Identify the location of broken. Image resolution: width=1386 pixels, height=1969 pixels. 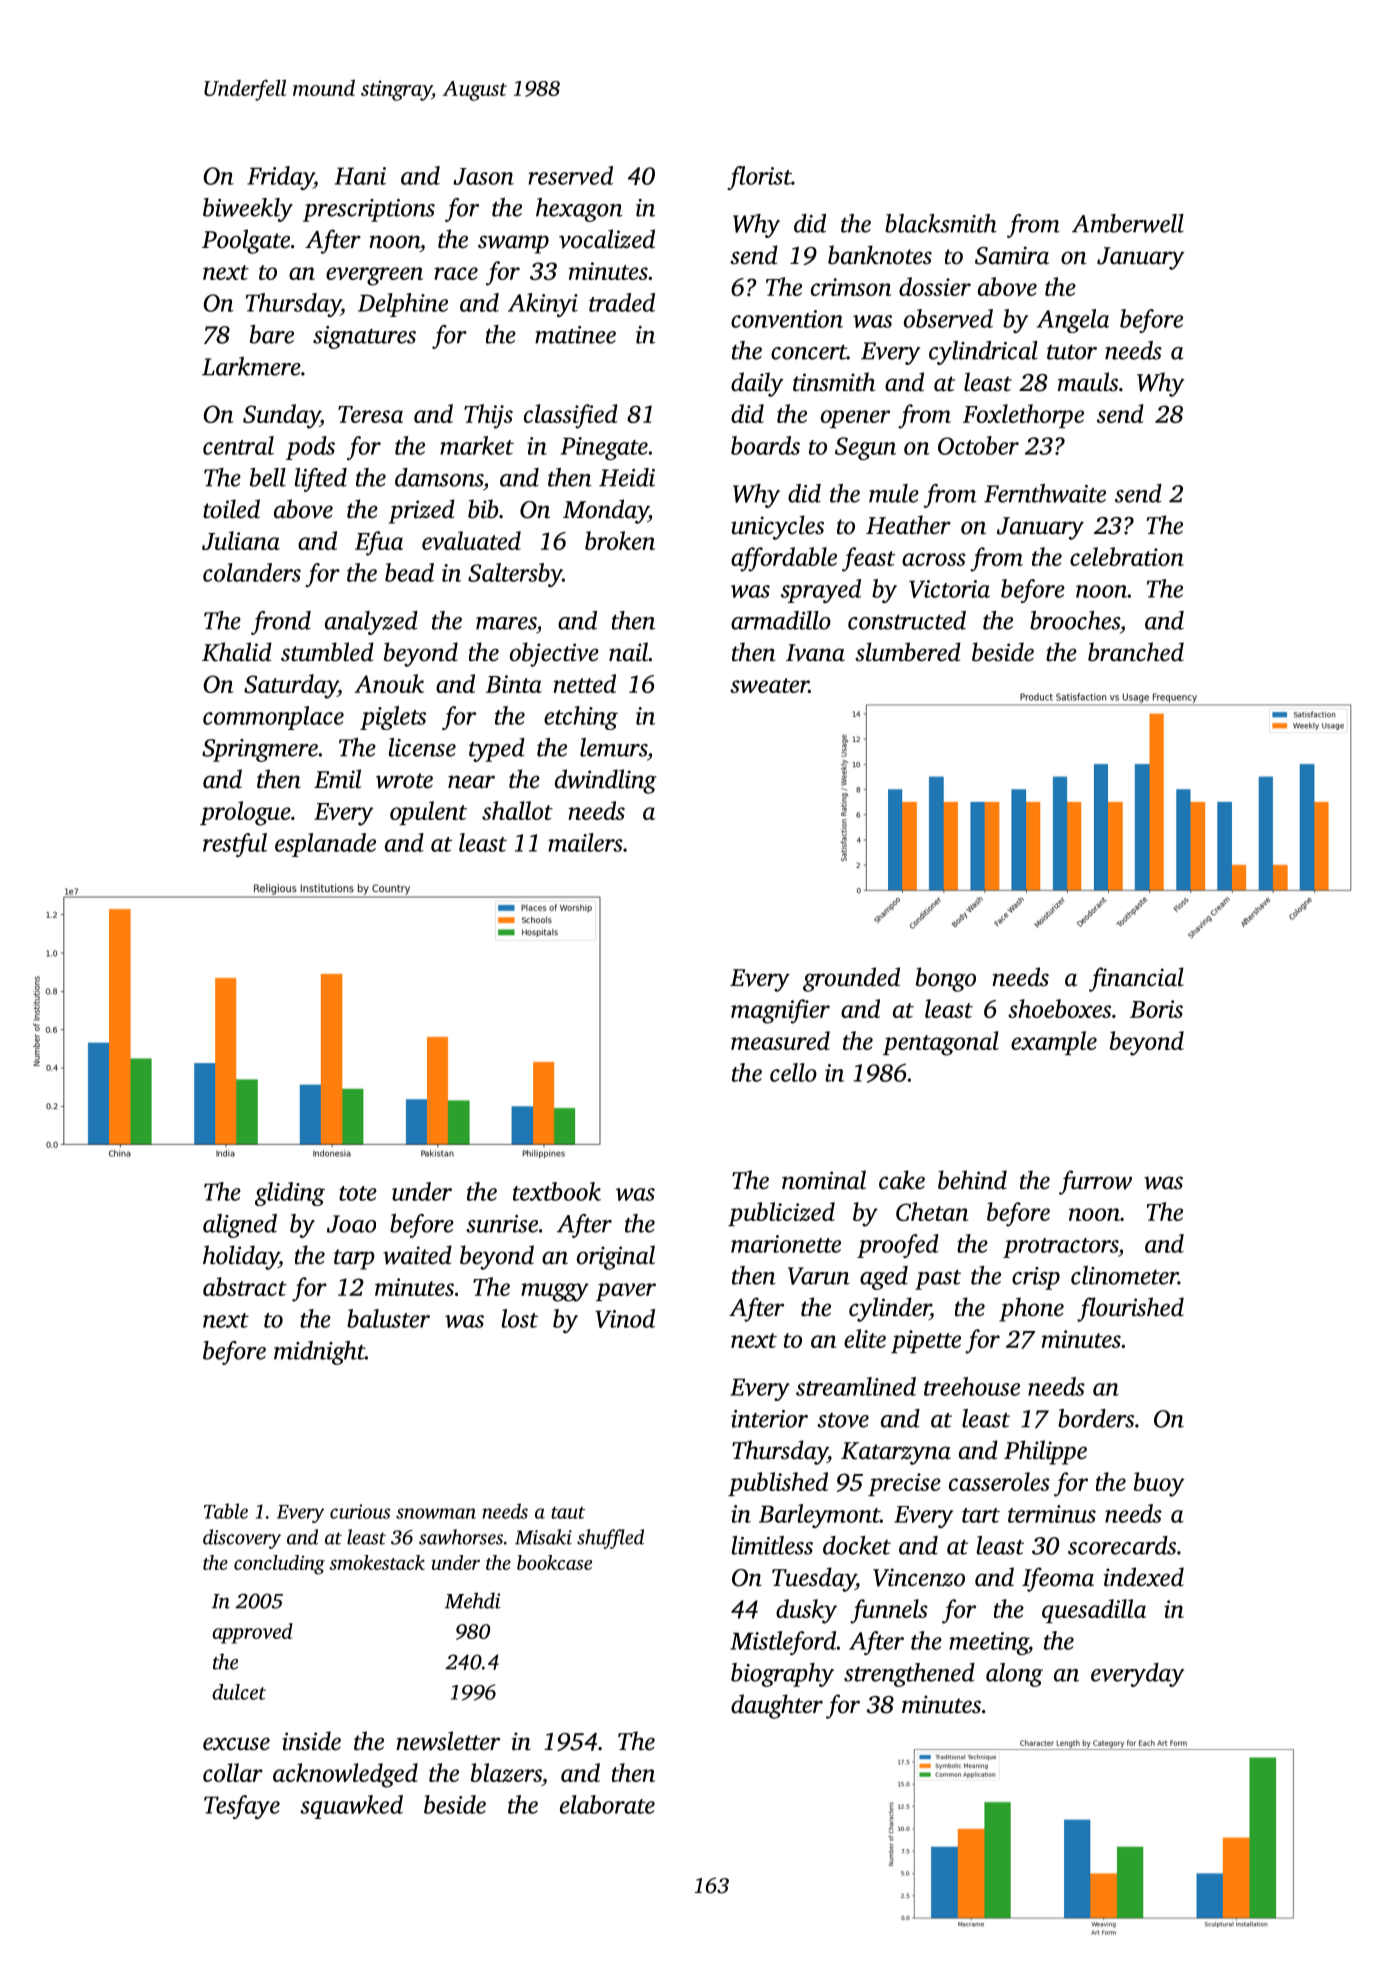
(620, 540).
